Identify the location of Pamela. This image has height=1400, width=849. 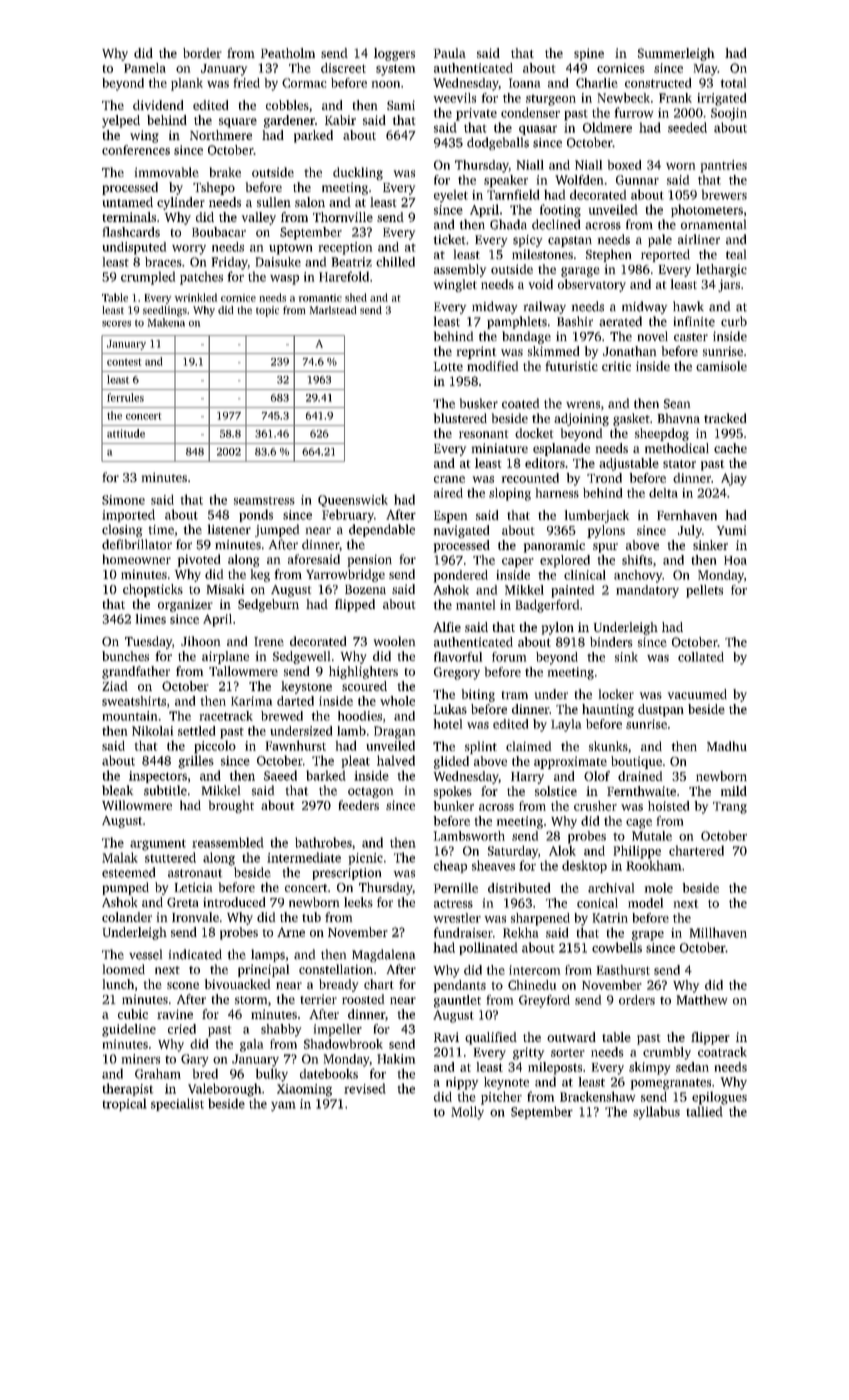
(145, 68).
